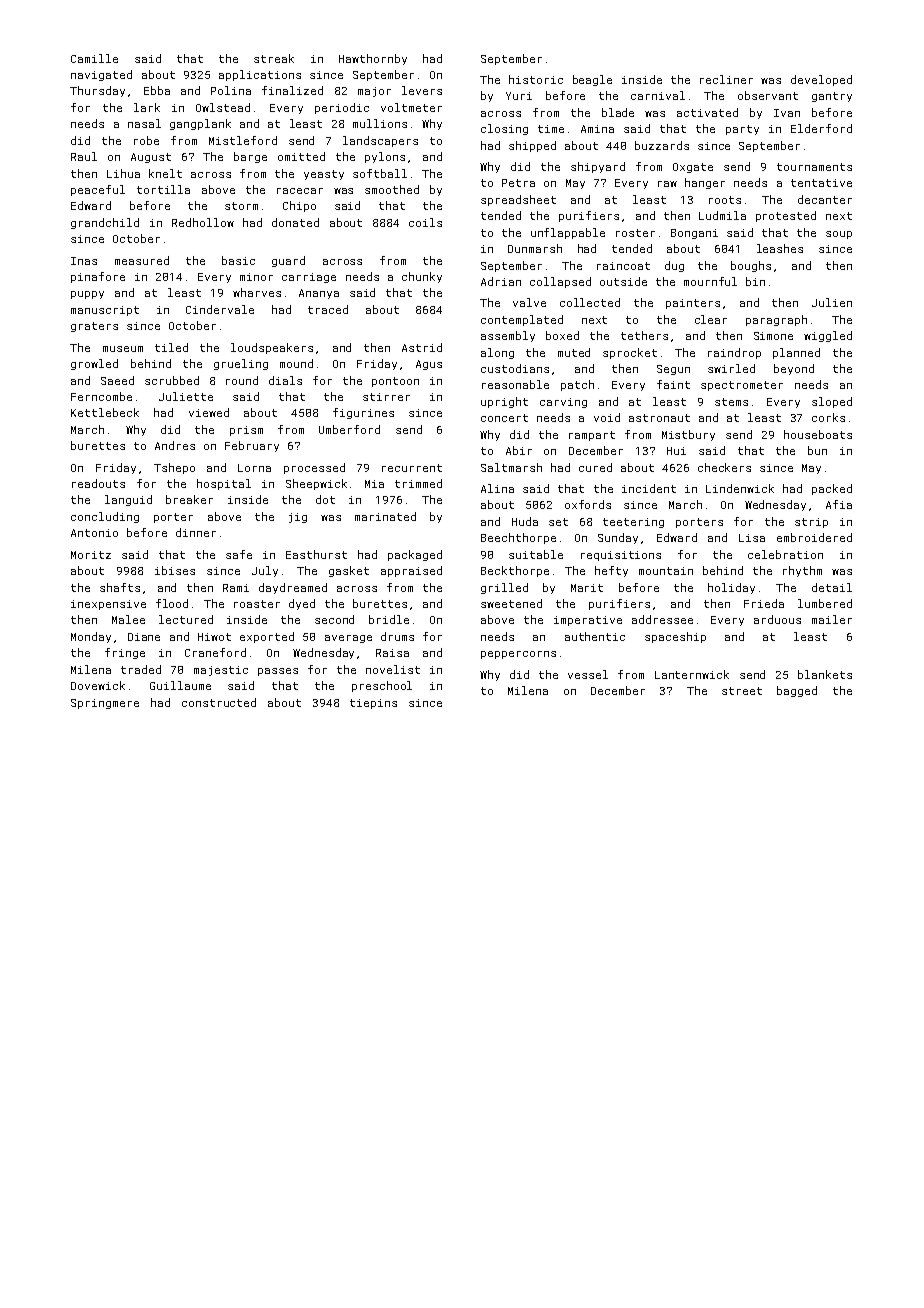 The height and width of the screenshot is (1308, 924). What do you see at coordinates (832, 489) in the screenshot?
I see `packed` at bounding box center [832, 489].
